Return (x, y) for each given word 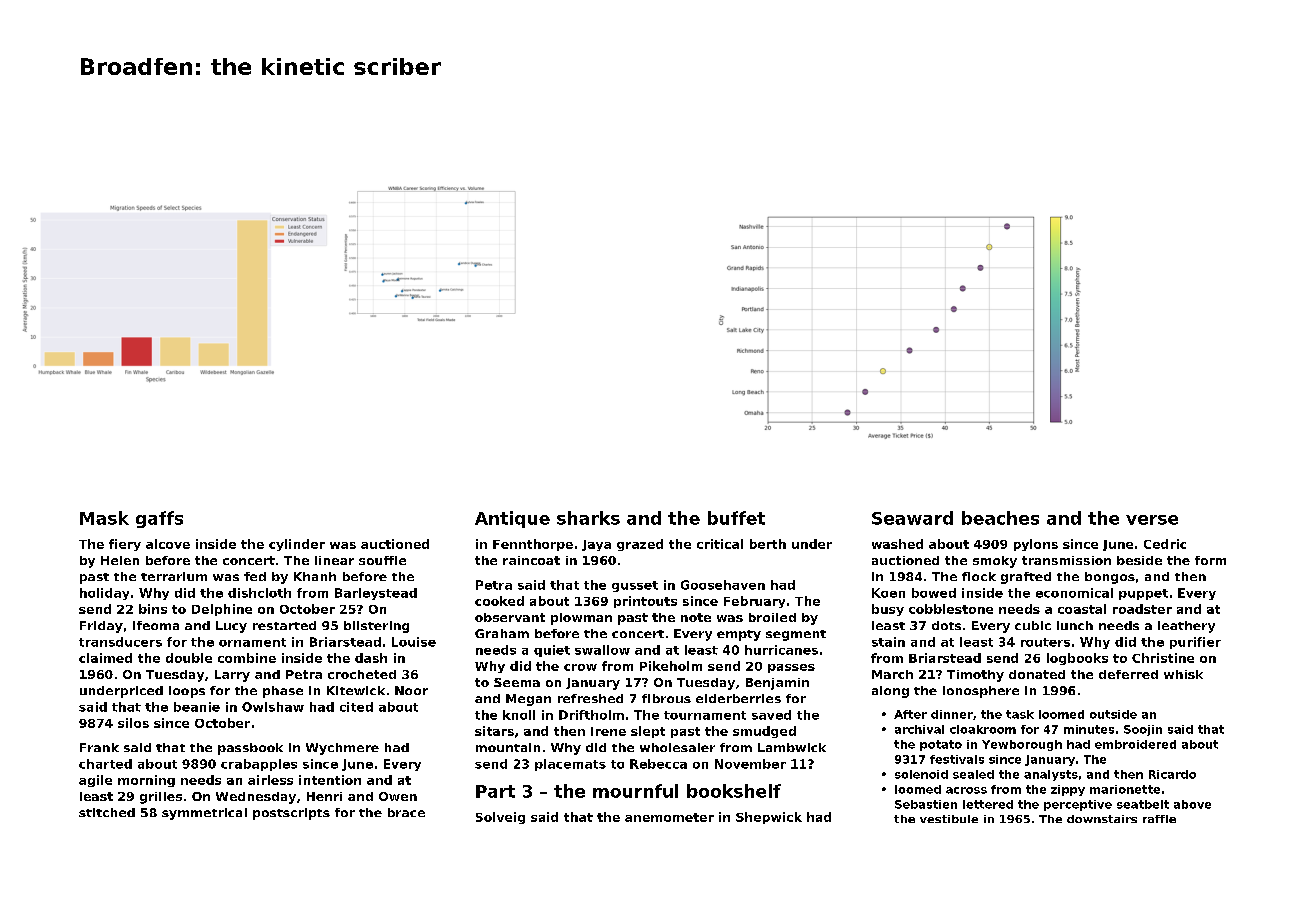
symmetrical (204, 814)
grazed (640, 545)
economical (1074, 593)
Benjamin (777, 684)
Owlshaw (273, 707)
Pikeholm (671, 666)
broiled (772, 617)
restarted (284, 625)
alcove (168, 544)
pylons (1036, 545)
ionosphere (981, 692)
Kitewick (356, 690)
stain (888, 642)
